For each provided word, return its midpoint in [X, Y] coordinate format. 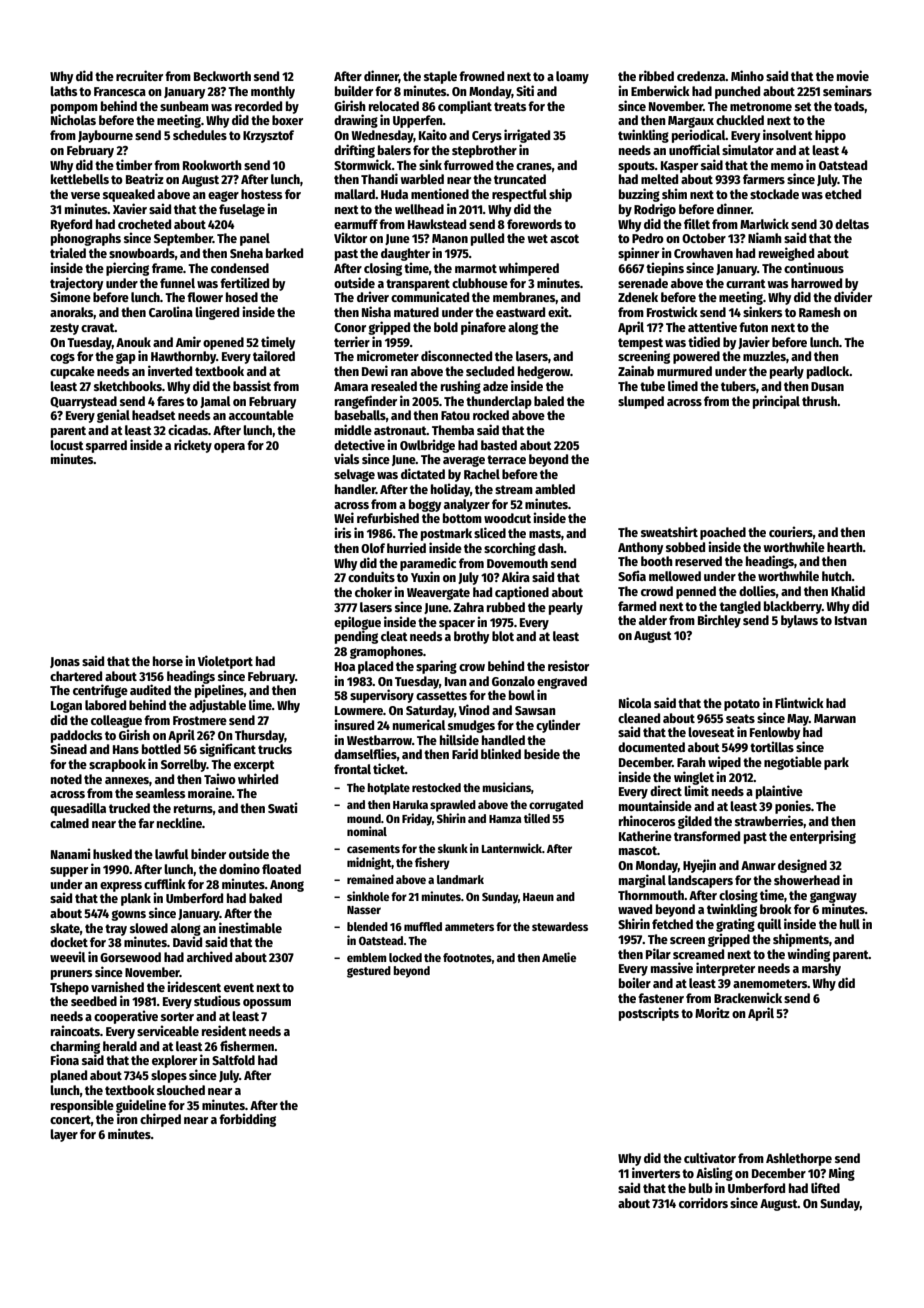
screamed [698, 954]
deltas [852, 224]
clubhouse [480, 283]
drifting [354, 151]
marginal [642, 881]
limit [696, 790]
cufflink [165, 883]
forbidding [247, 1120]
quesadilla [78, 809]
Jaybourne [105, 136]
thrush [819, 401]
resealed [394, 386]
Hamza [505, 819]
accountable [261, 415]
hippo [830, 136]
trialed [68, 252]
